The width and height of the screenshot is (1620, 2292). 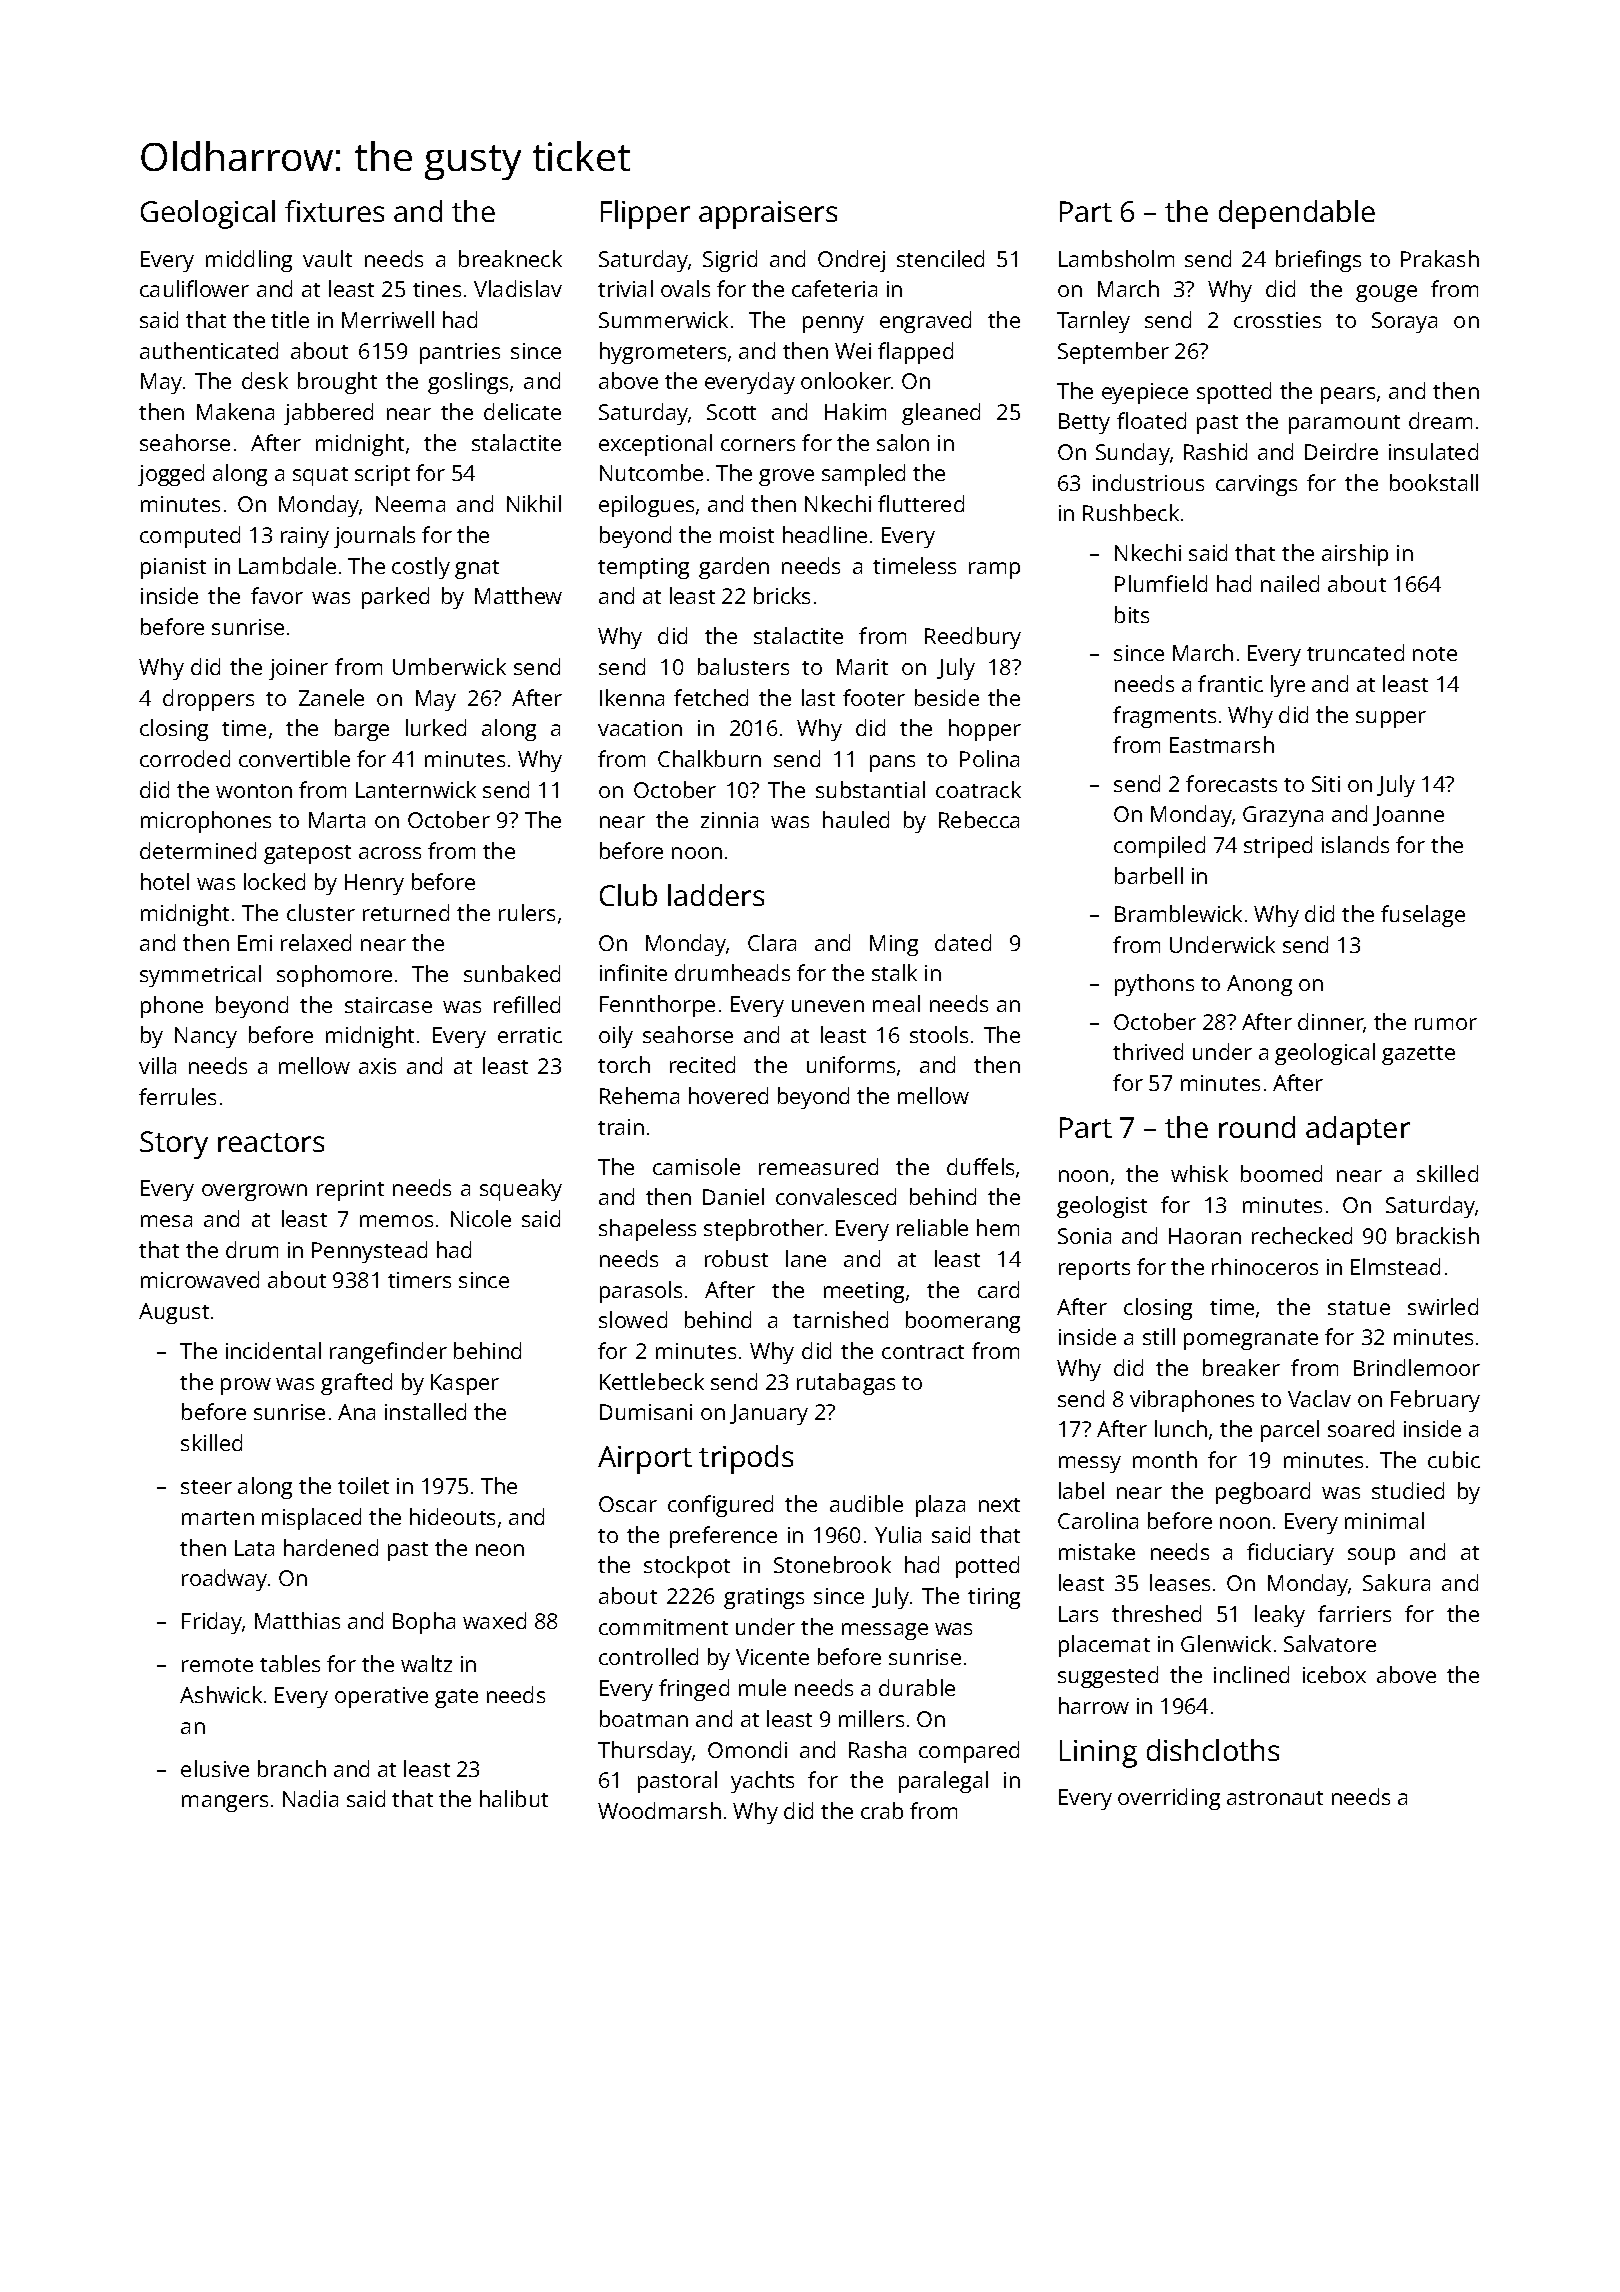 What do you see at coordinates (645, 214) in the screenshot?
I see `Flipper` at bounding box center [645, 214].
